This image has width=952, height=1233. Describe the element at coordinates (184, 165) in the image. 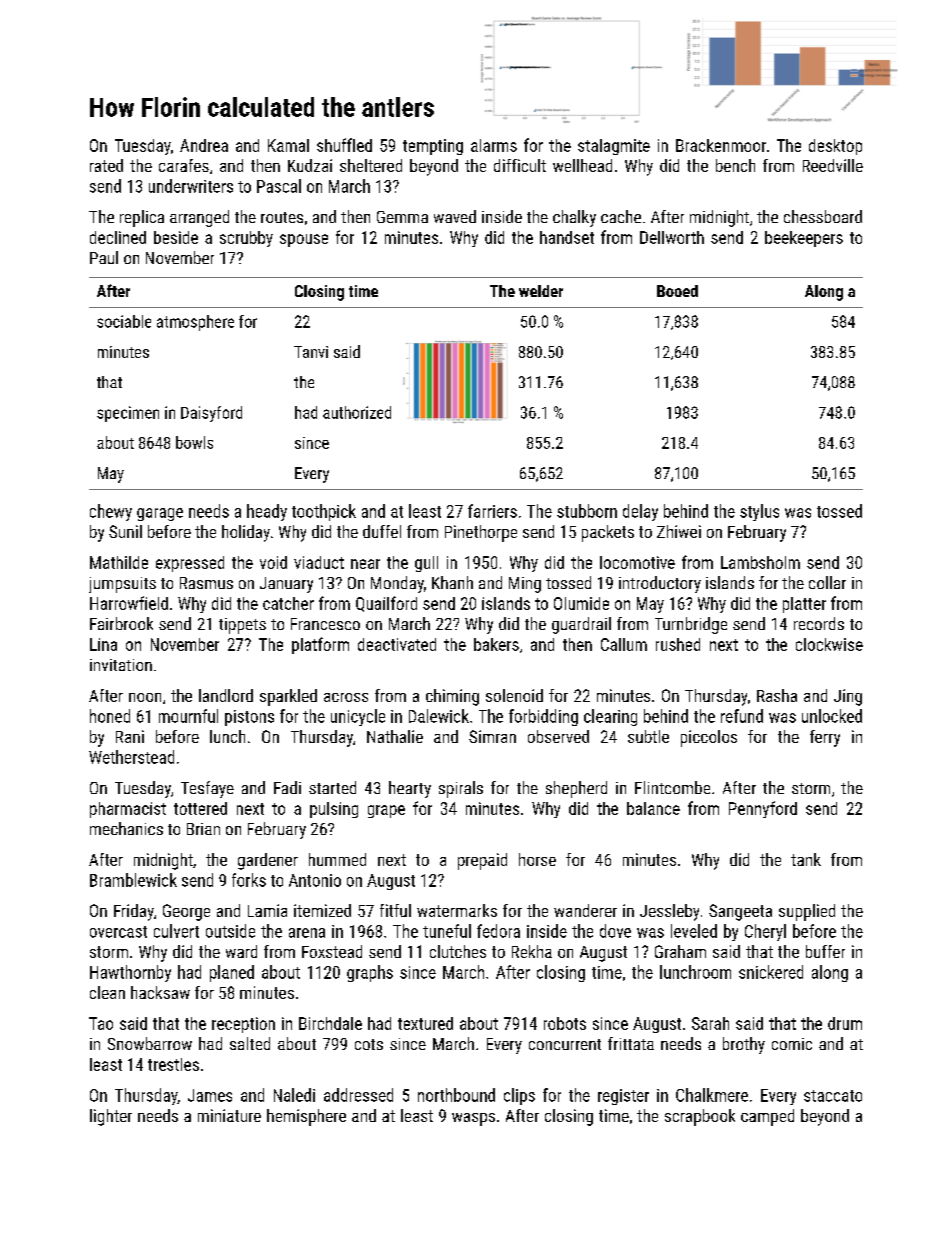

I see `carafes` at that location.
